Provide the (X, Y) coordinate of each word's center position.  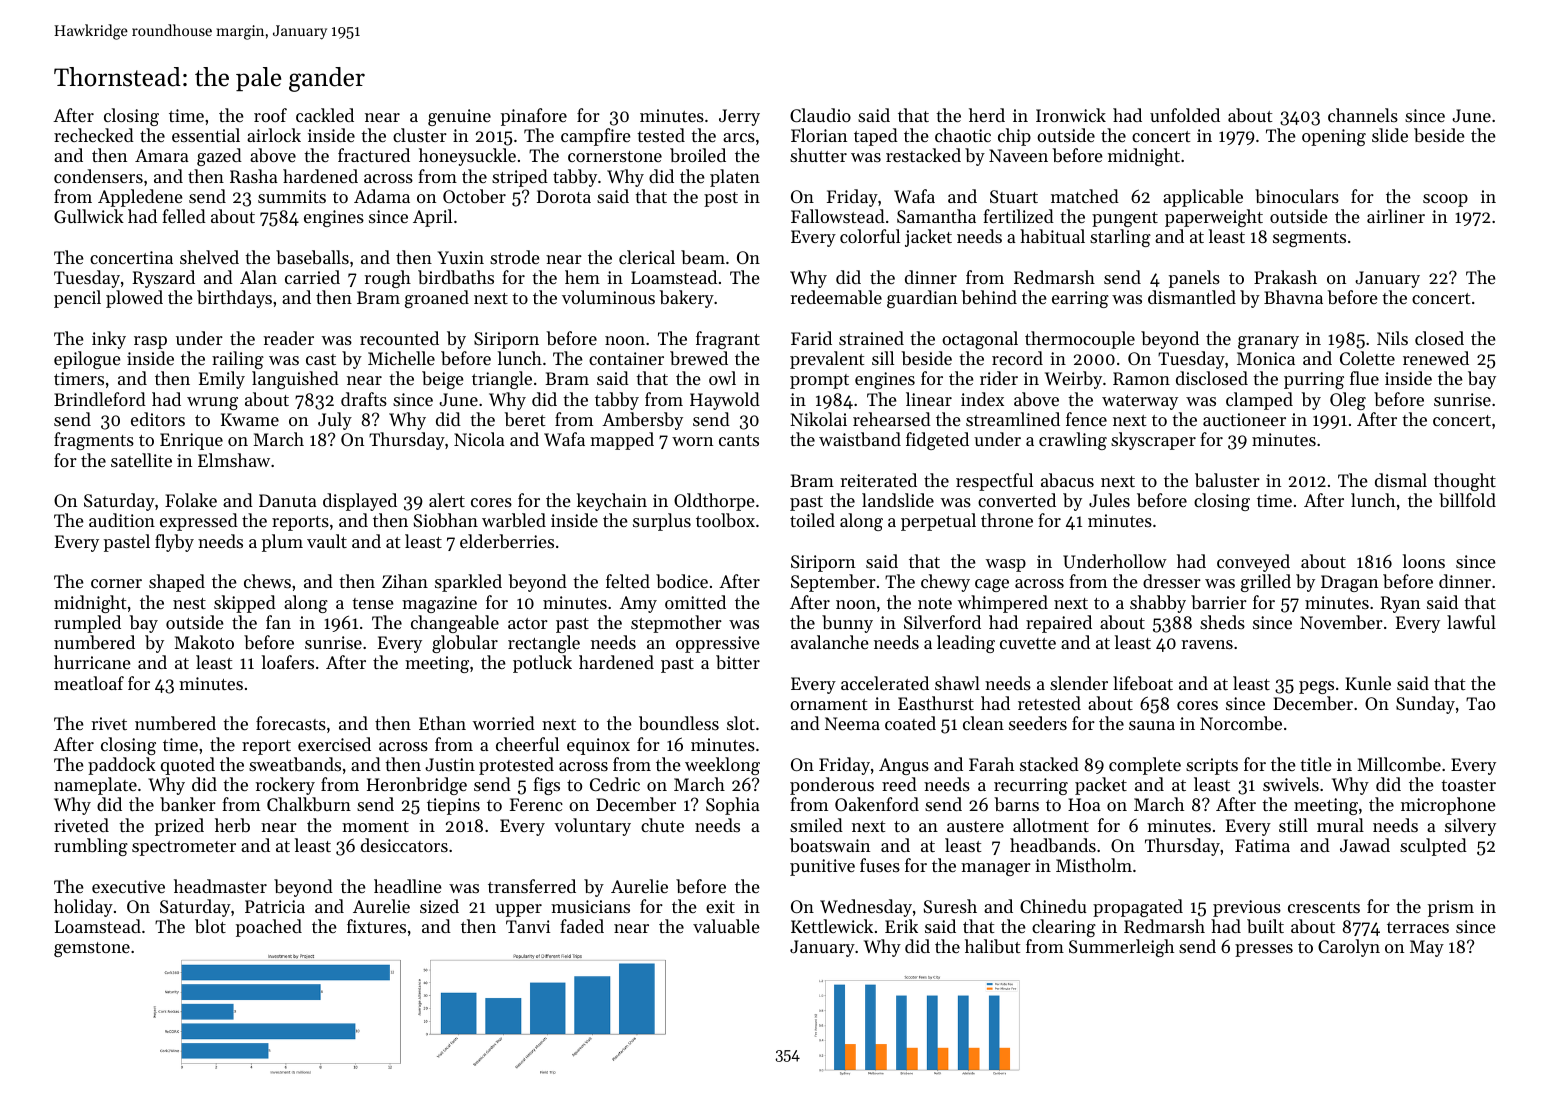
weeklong (722, 766)
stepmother (676, 624)
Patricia (275, 906)
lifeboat (1143, 683)
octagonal (980, 340)
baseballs (312, 257)
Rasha (254, 176)
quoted (188, 766)
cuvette (1028, 643)
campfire (596, 137)
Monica (1266, 358)
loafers (287, 662)
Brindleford (100, 399)
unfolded (1185, 115)
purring (1314, 380)
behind (989, 297)
